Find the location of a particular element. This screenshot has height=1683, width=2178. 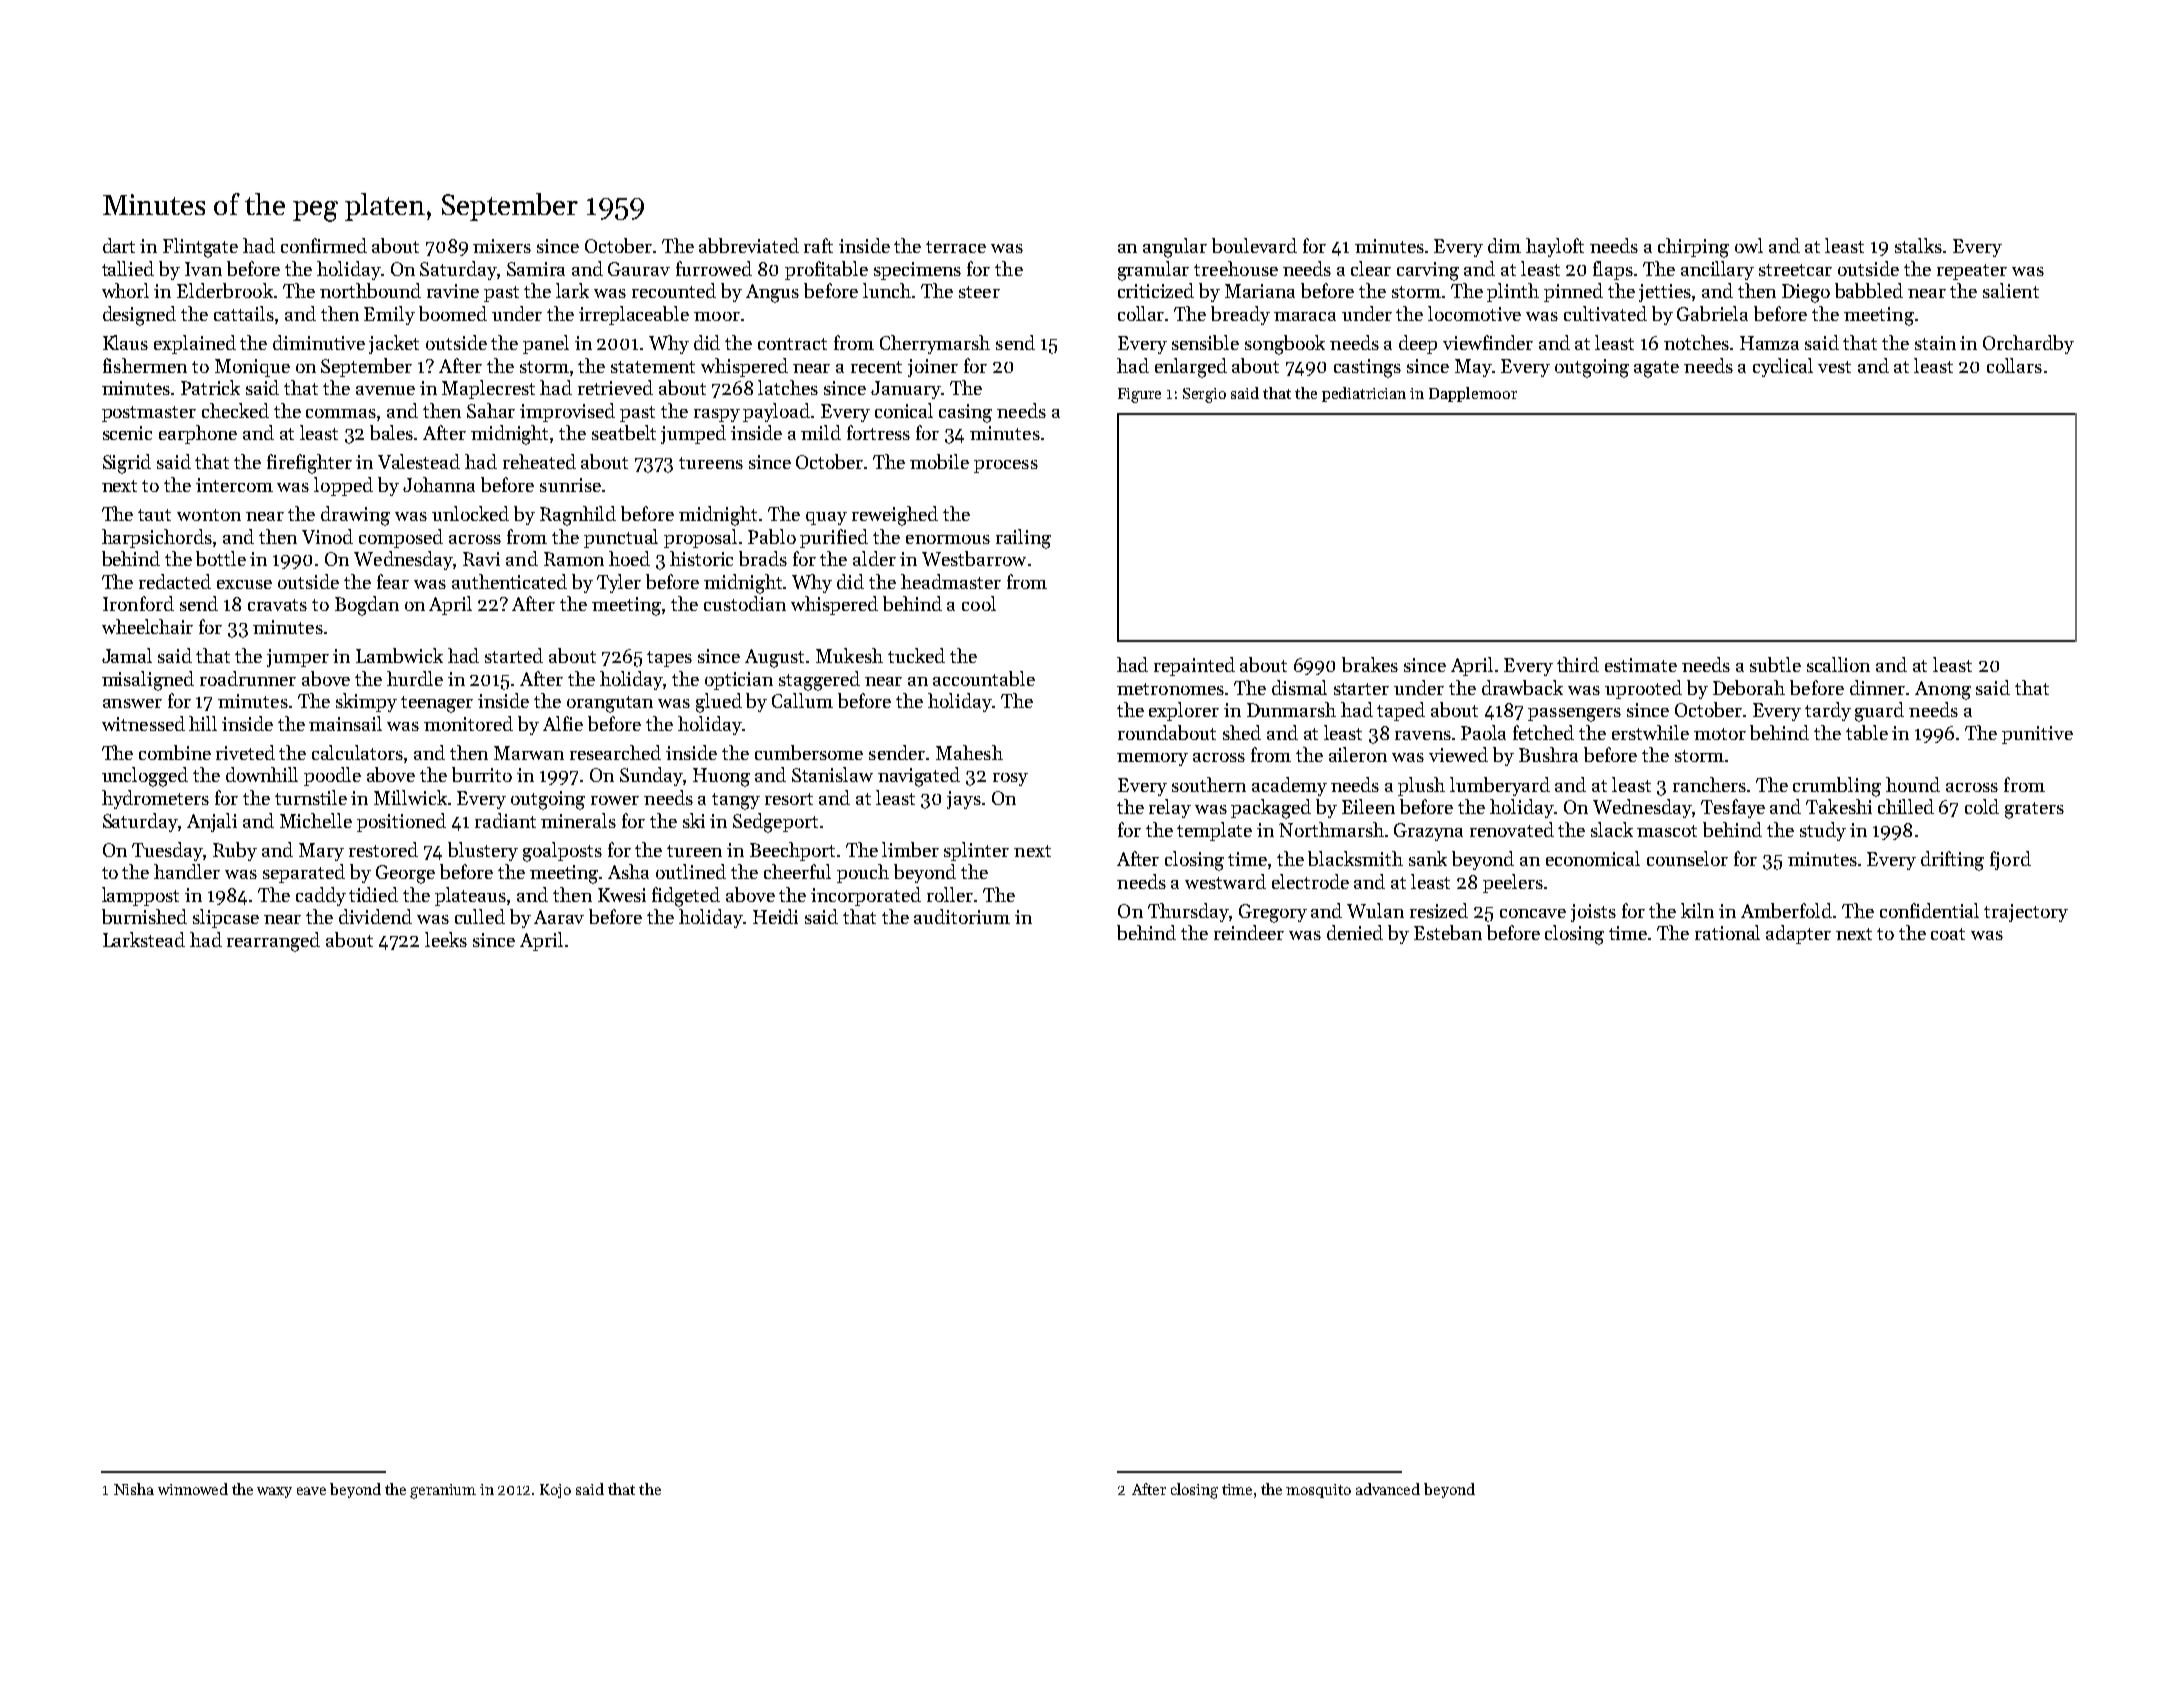

unclogged is located at coordinates (145, 777).
